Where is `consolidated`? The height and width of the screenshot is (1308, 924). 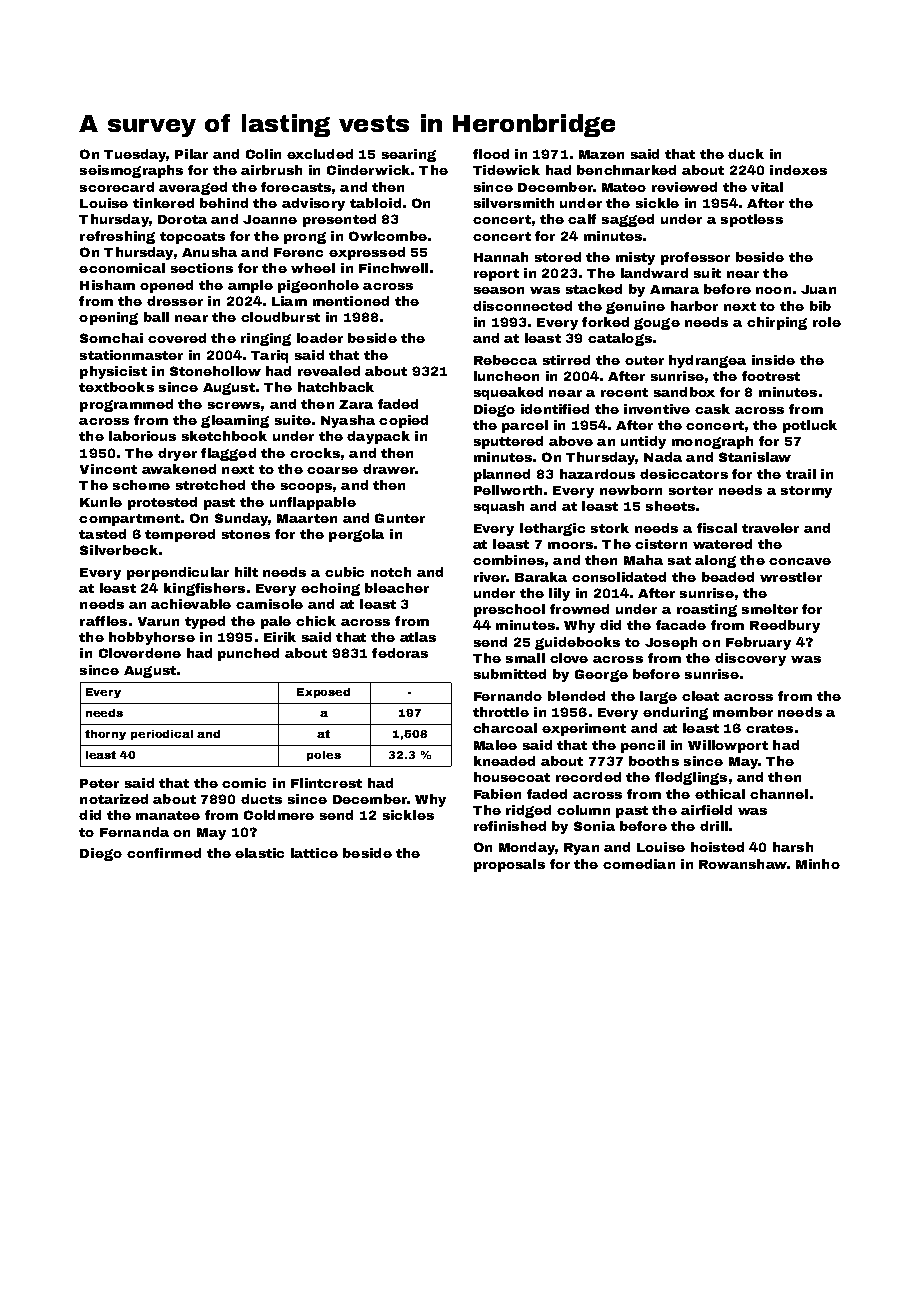
consolidated is located at coordinates (619, 577).
